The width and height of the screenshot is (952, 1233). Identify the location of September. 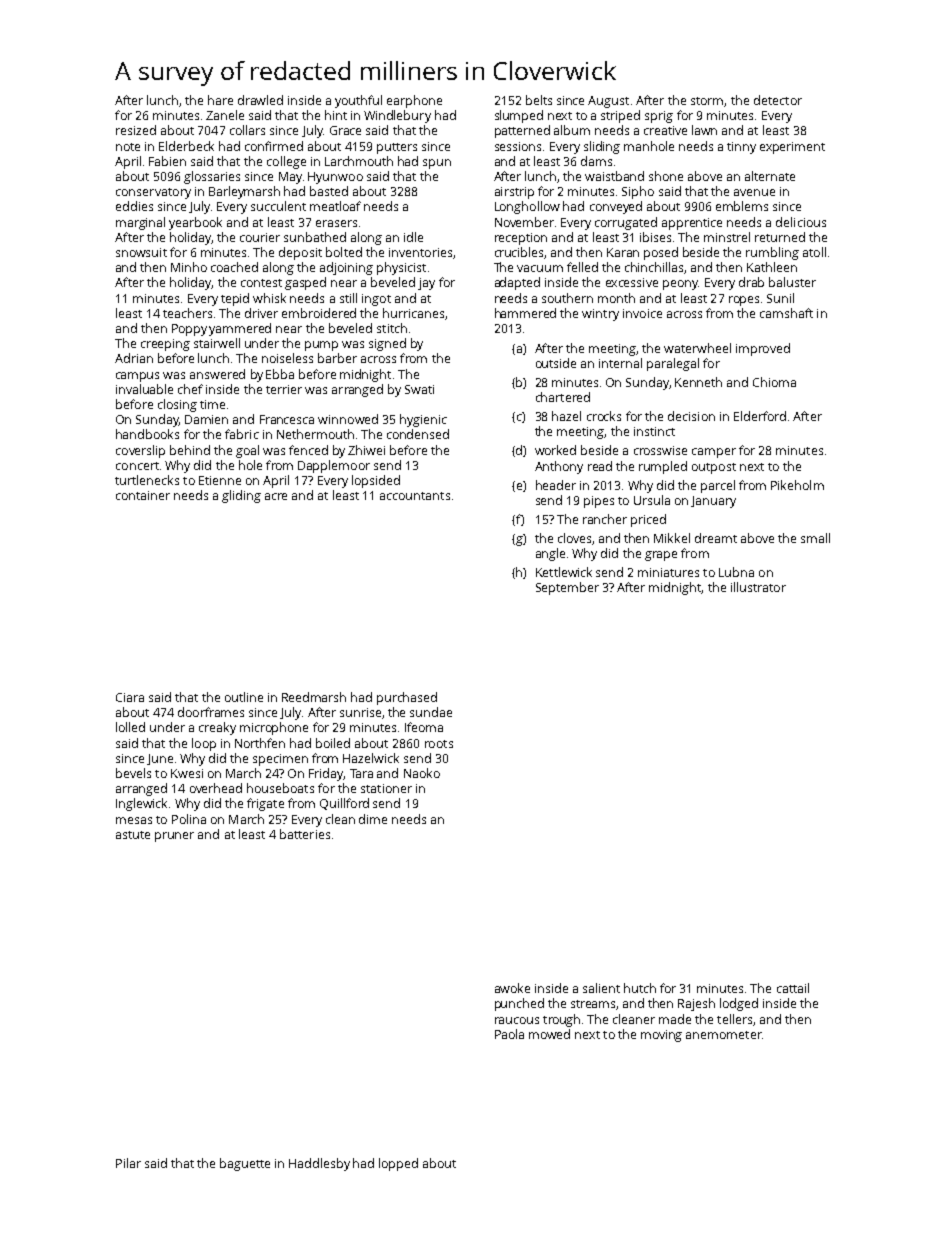
(567, 588).
